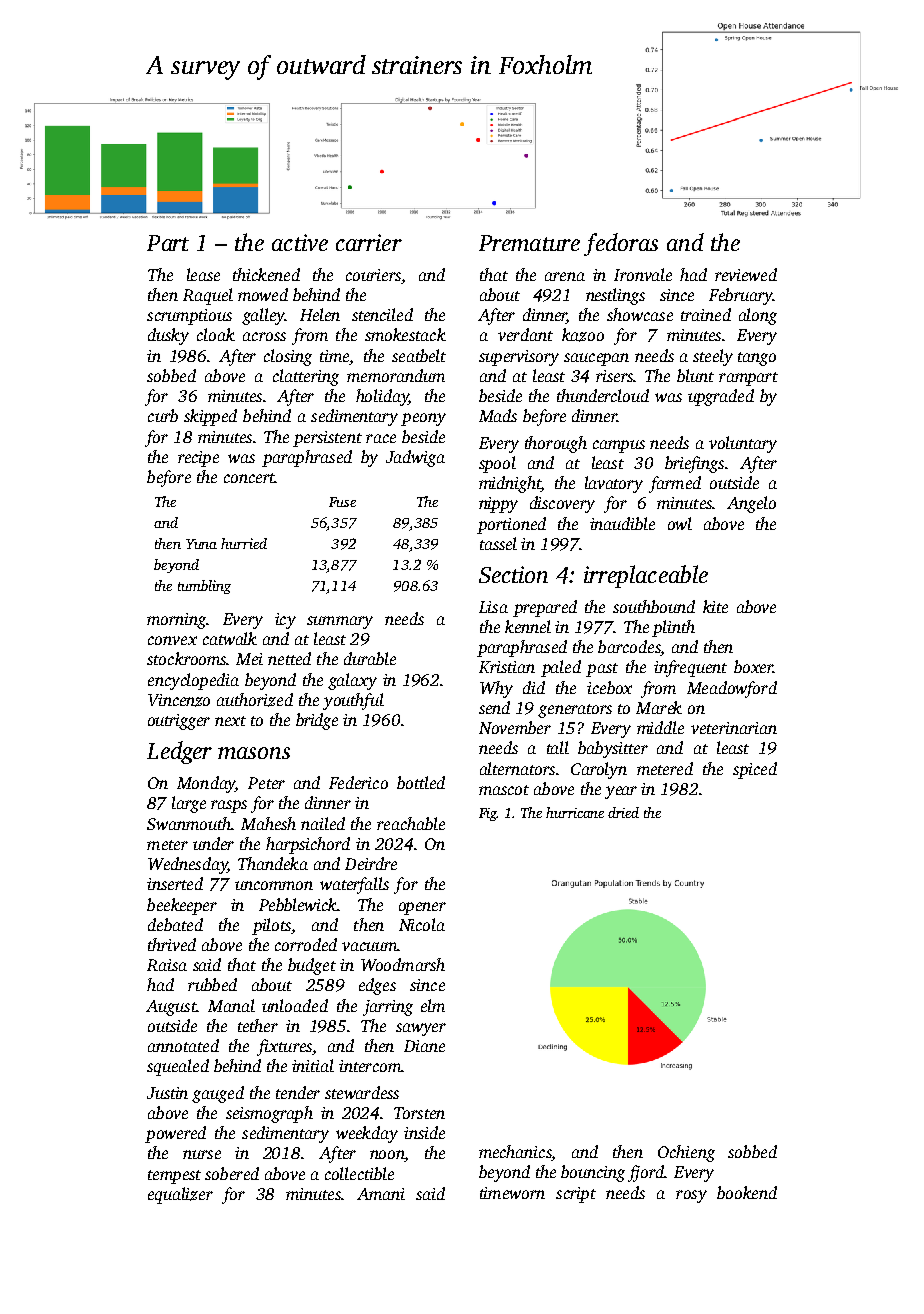  What do you see at coordinates (721, 397) in the page?
I see `upgraded` at bounding box center [721, 397].
